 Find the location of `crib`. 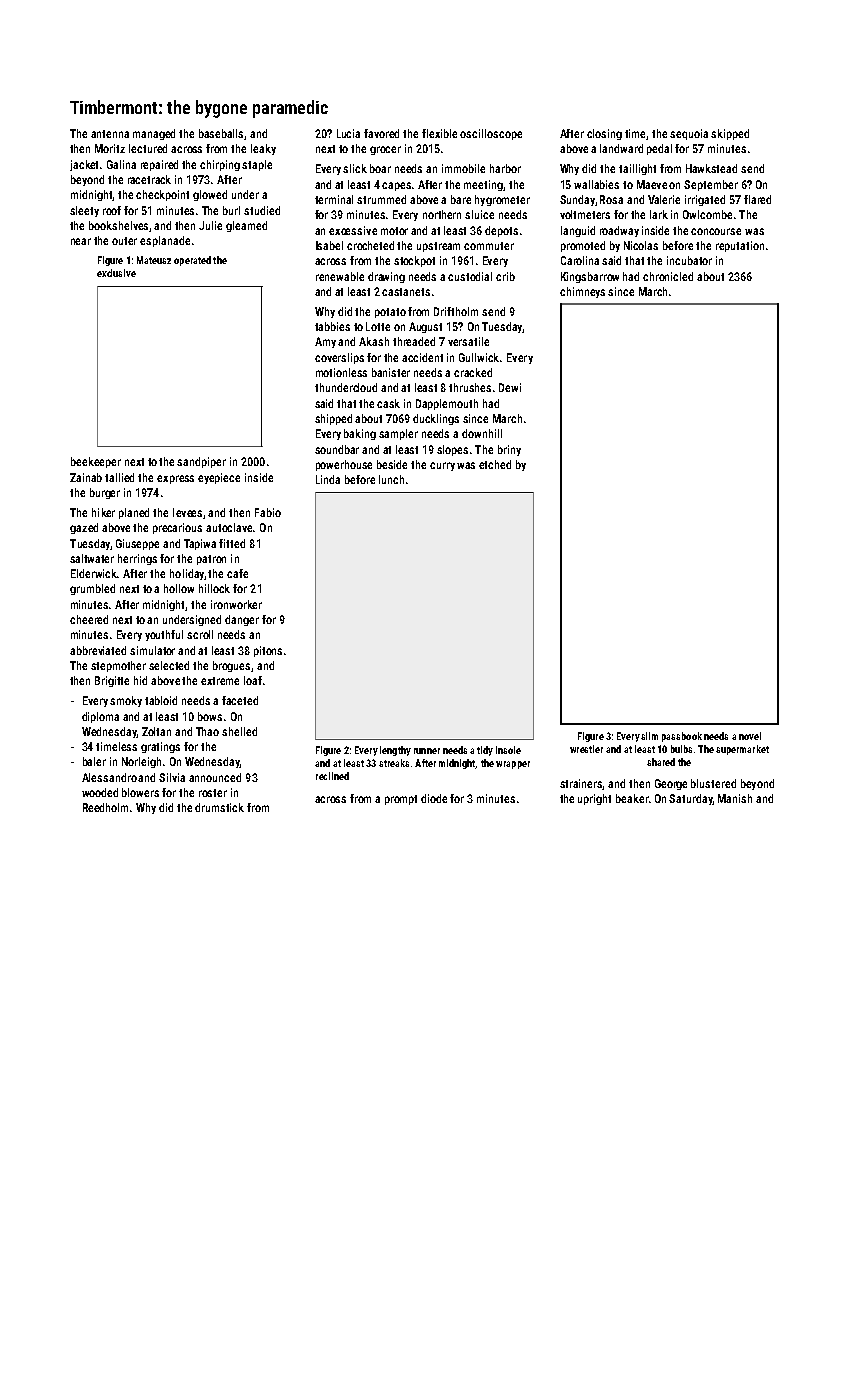

crib is located at coordinates (505, 276).
